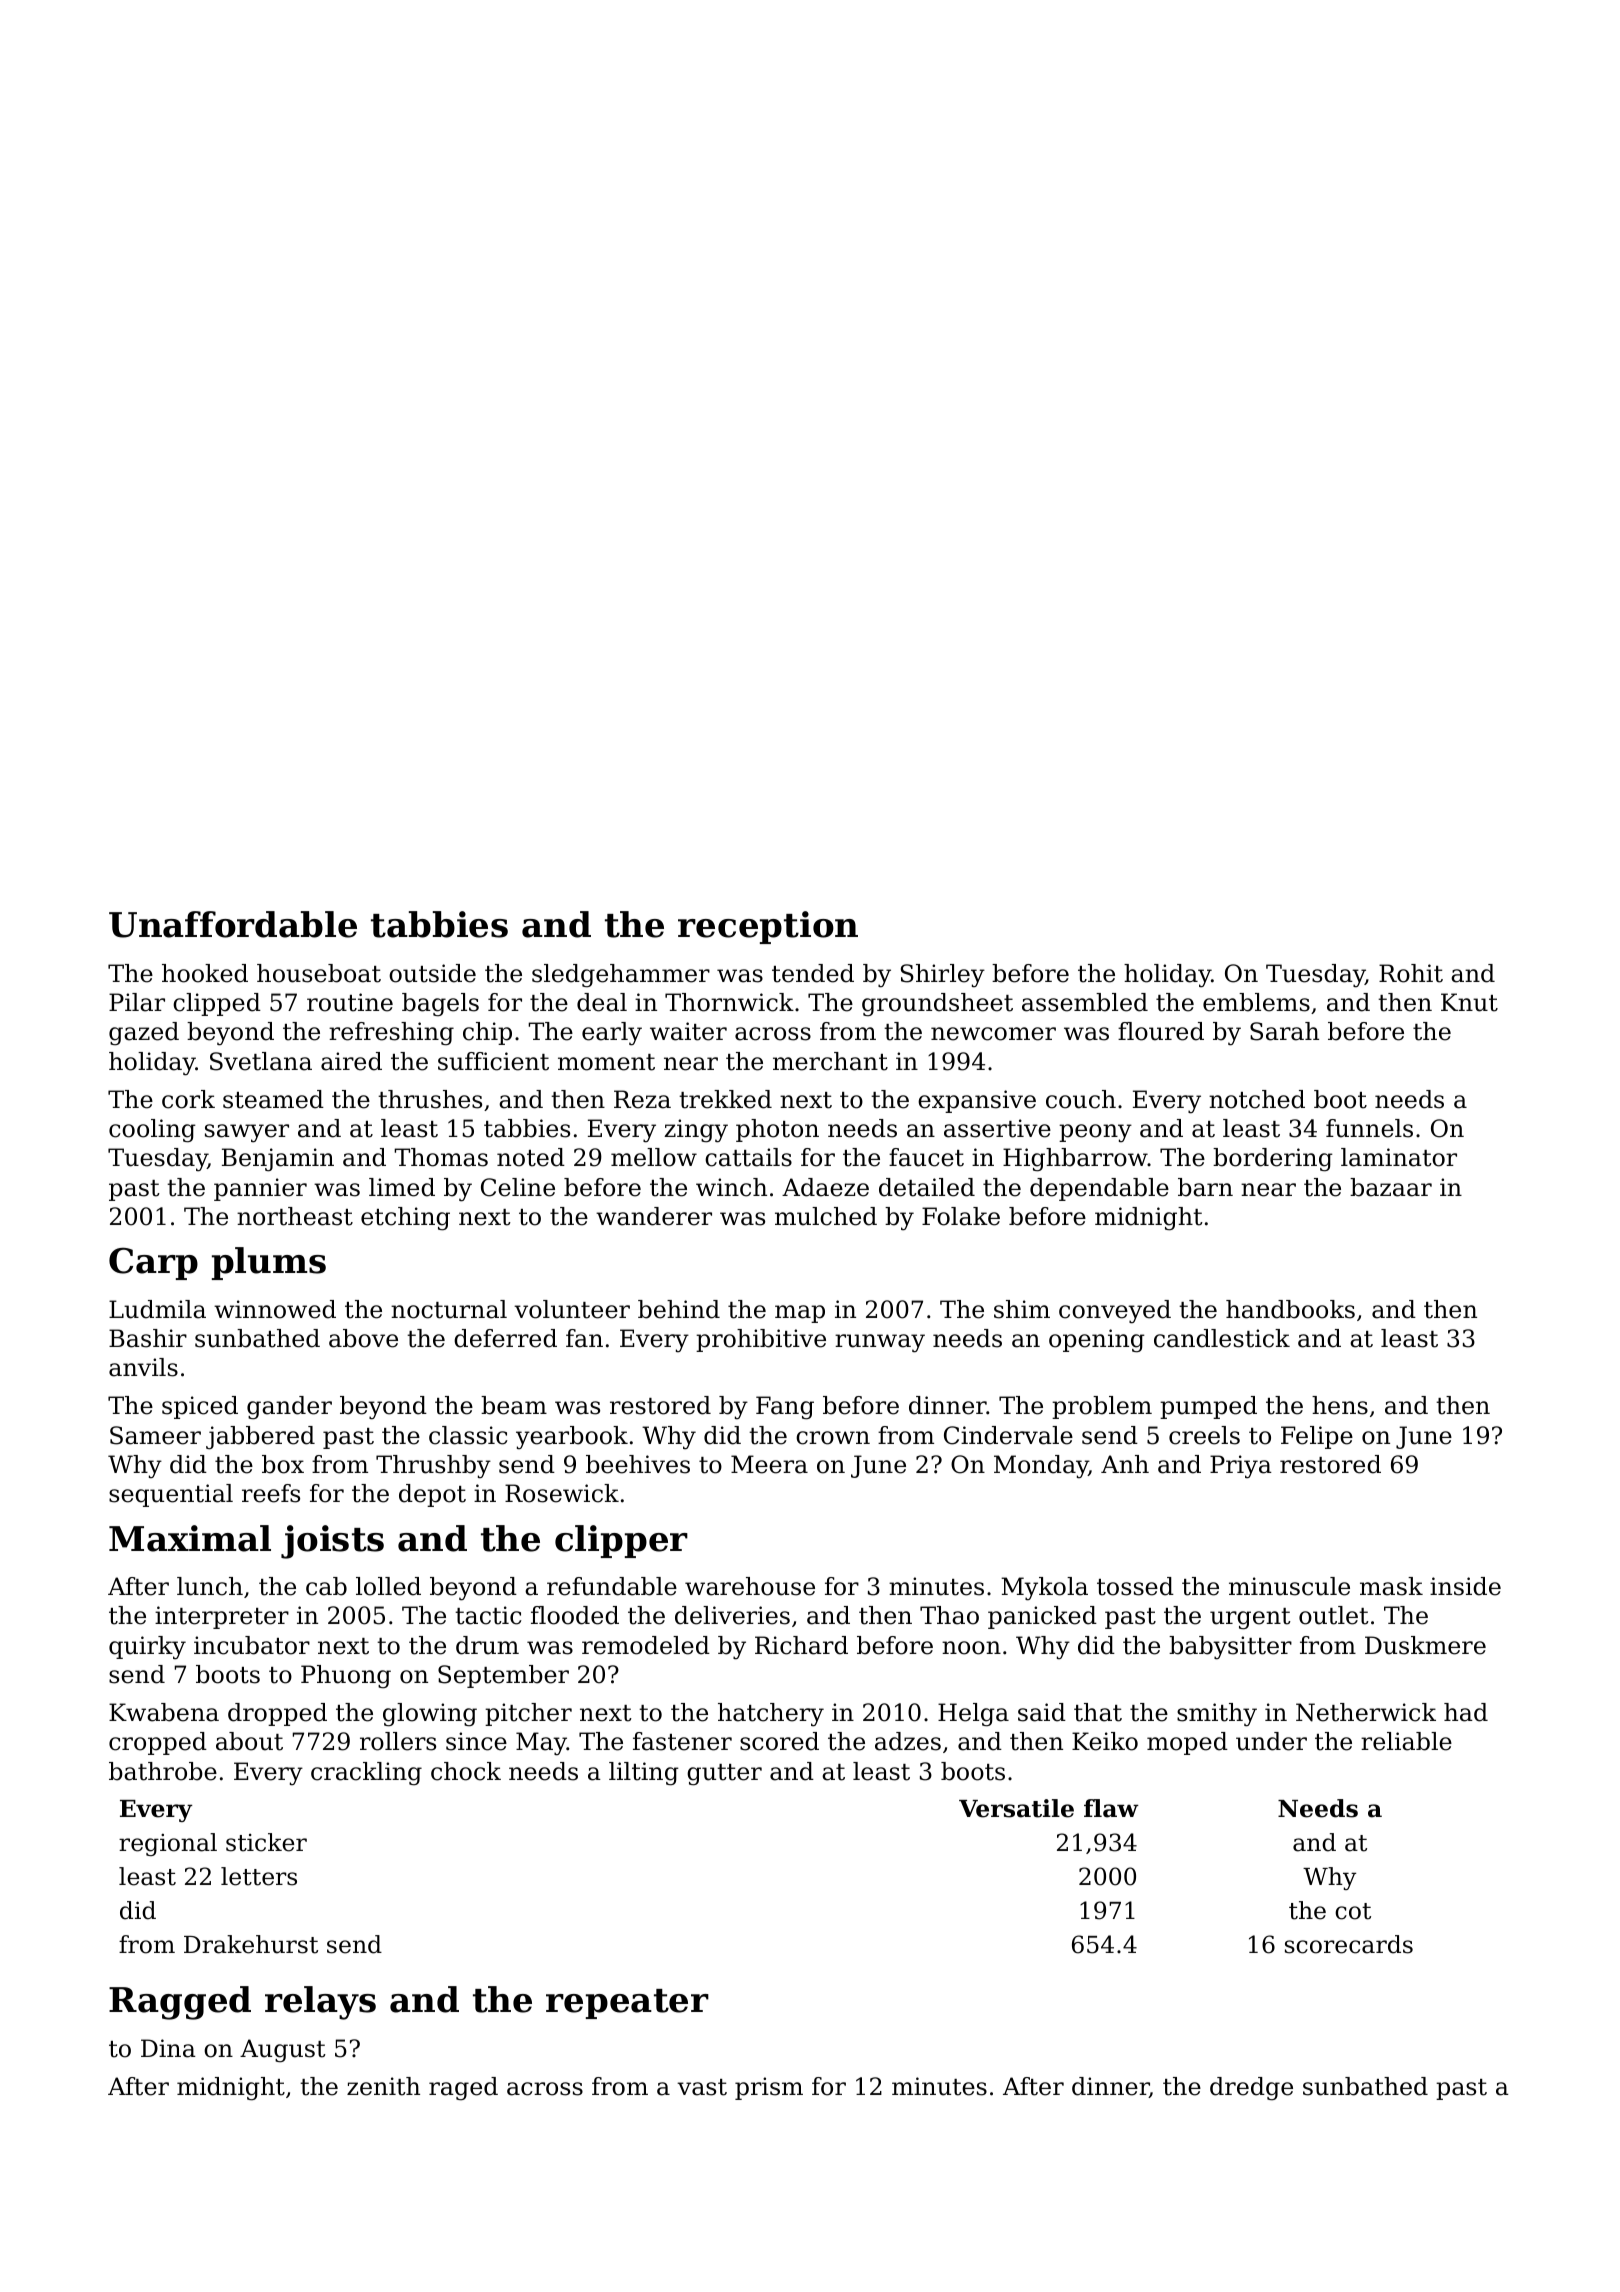  What do you see at coordinates (679, 1309) in the screenshot?
I see `behind` at bounding box center [679, 1309].
